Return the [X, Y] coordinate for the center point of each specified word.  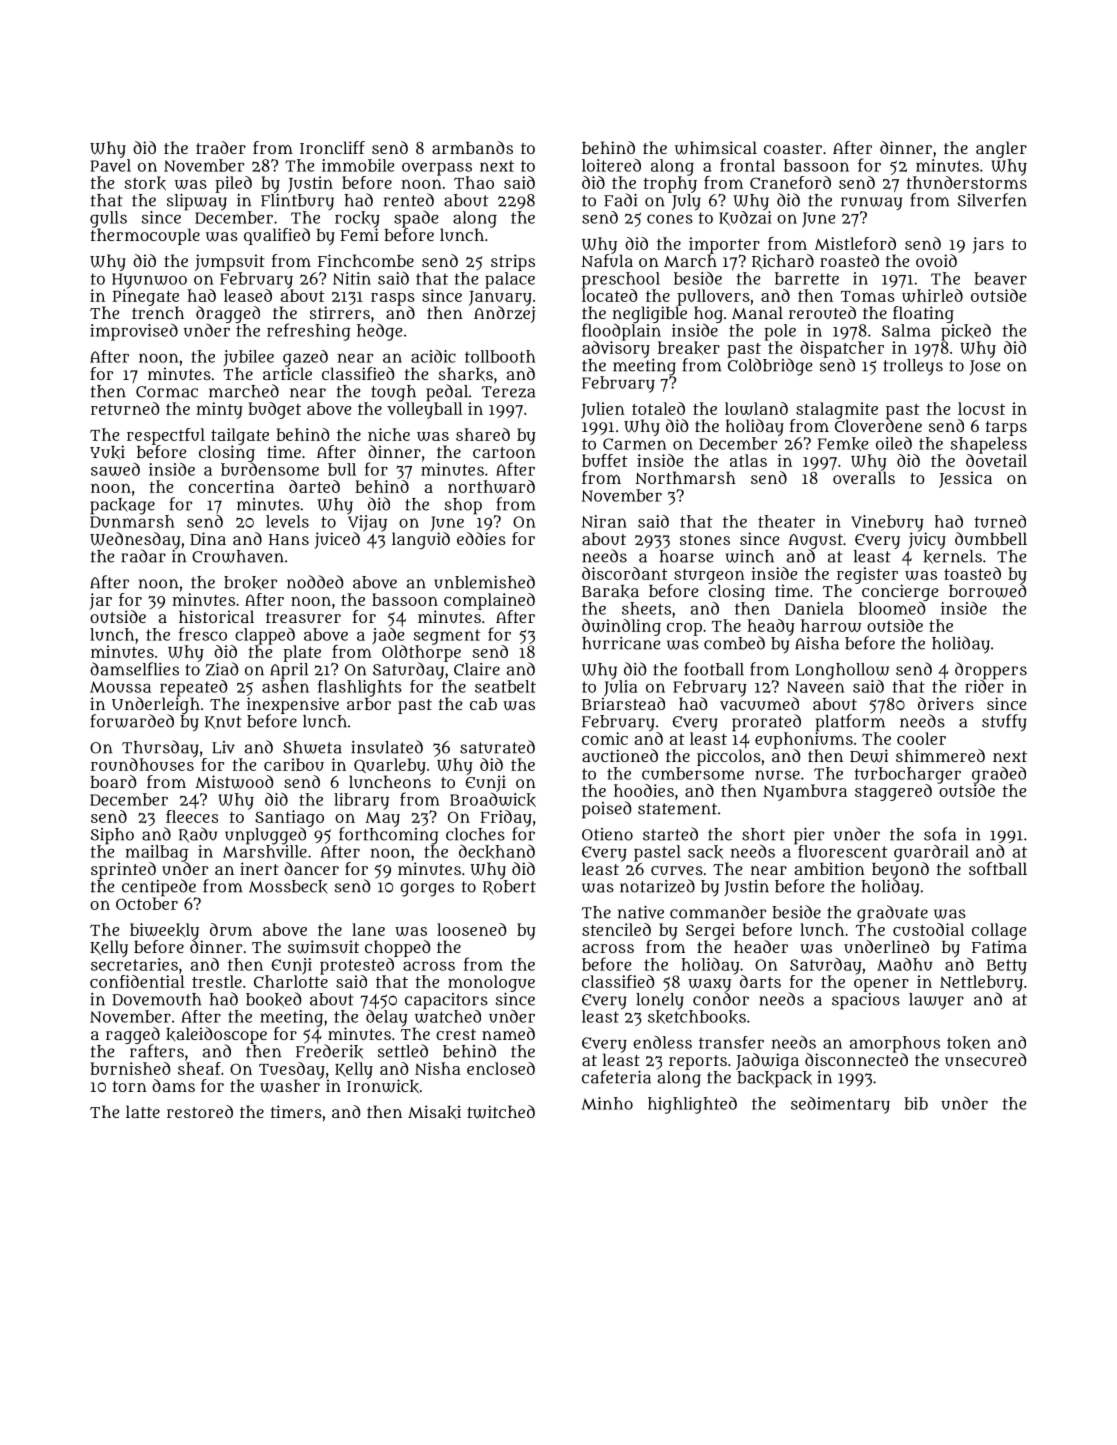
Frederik [329, 1051]
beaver [1000, 278]
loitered [611, 165]
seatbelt [505, 686]
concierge [900, 592]
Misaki [434, 1112]
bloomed [892, 608]
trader [221, 147]
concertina [231, 486]
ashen [285, 686]
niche [389, 434]
